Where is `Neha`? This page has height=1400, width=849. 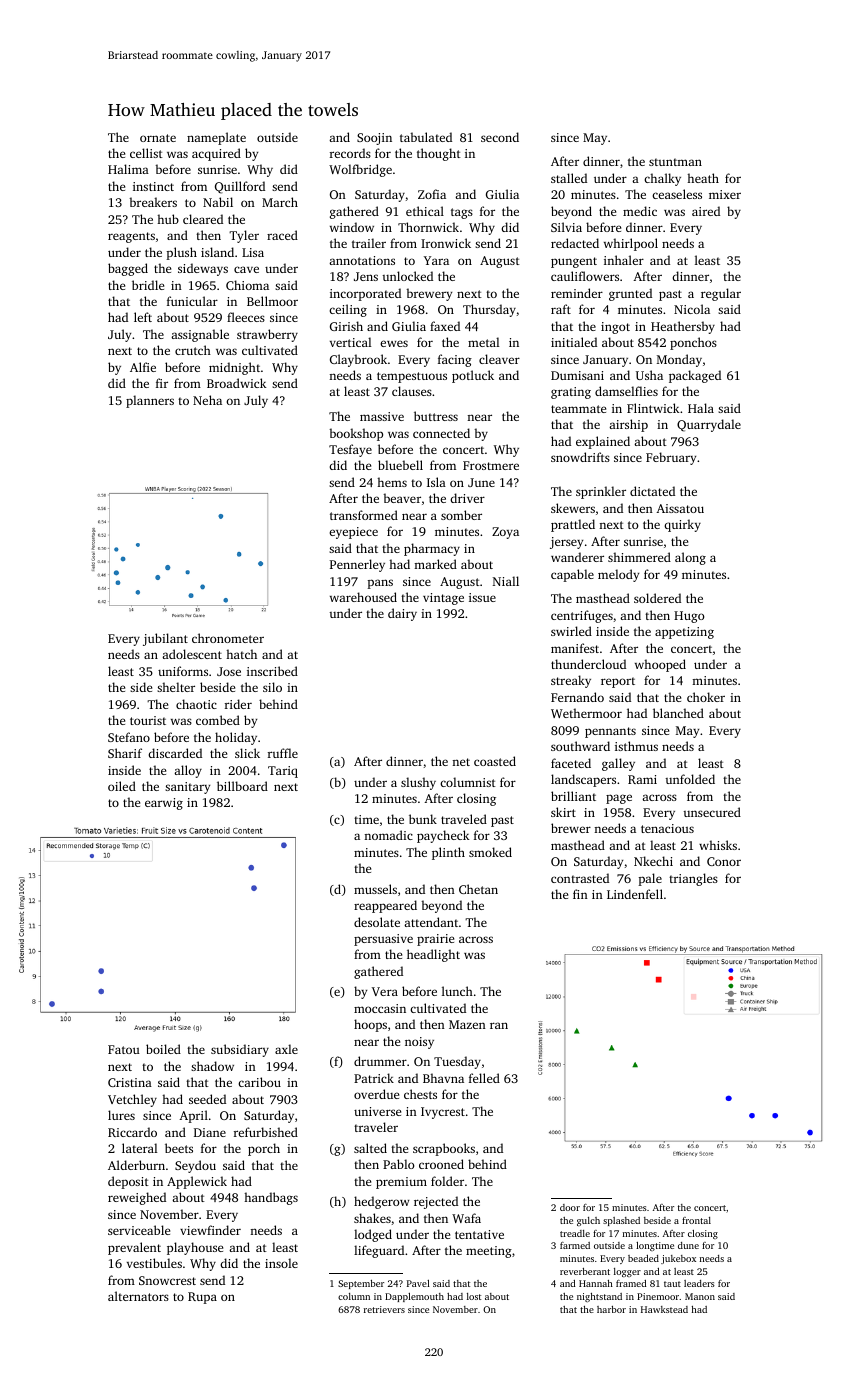 Neha is located at coordinates (207, 400).
